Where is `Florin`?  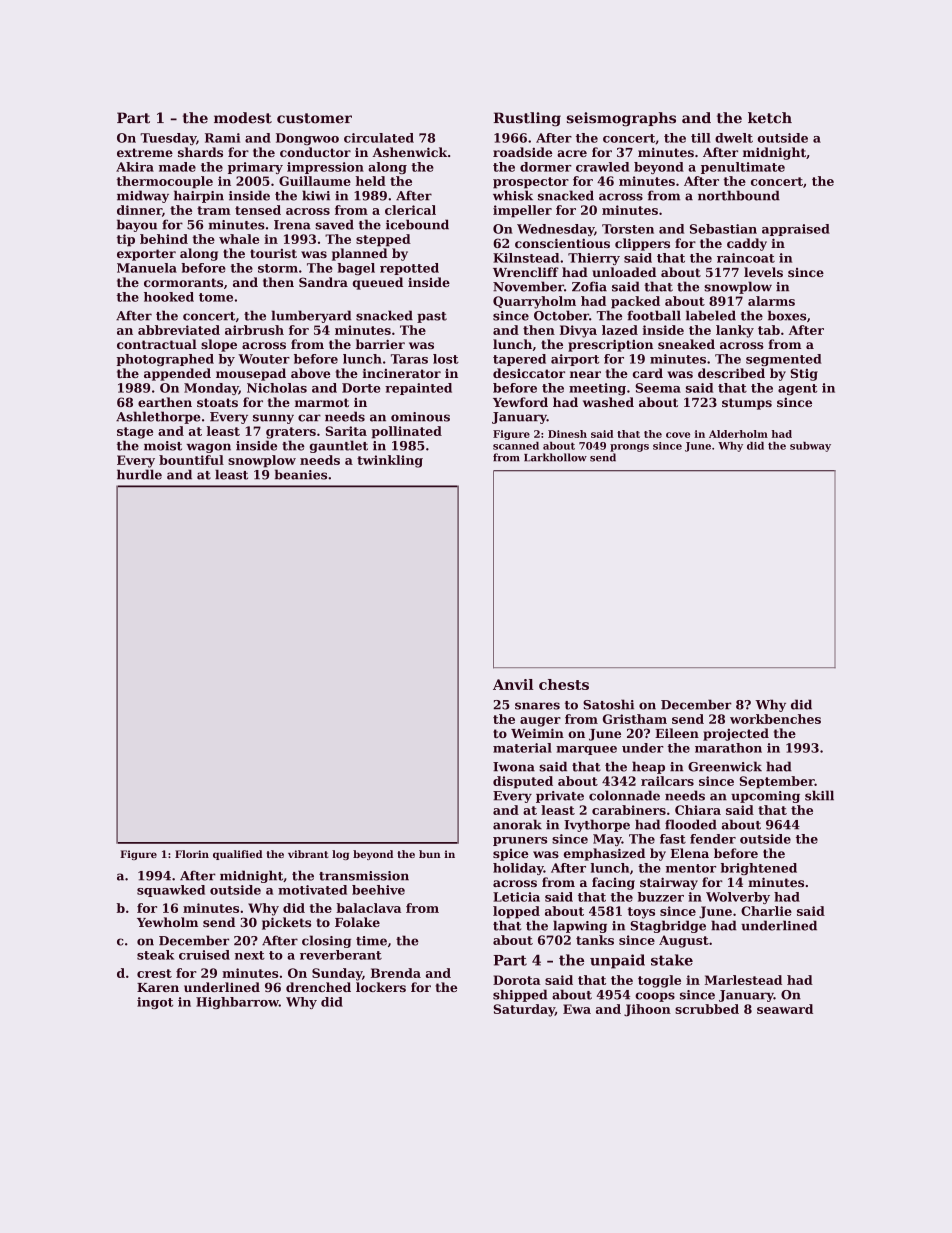 Florin is located at coordinates (192, 854).
